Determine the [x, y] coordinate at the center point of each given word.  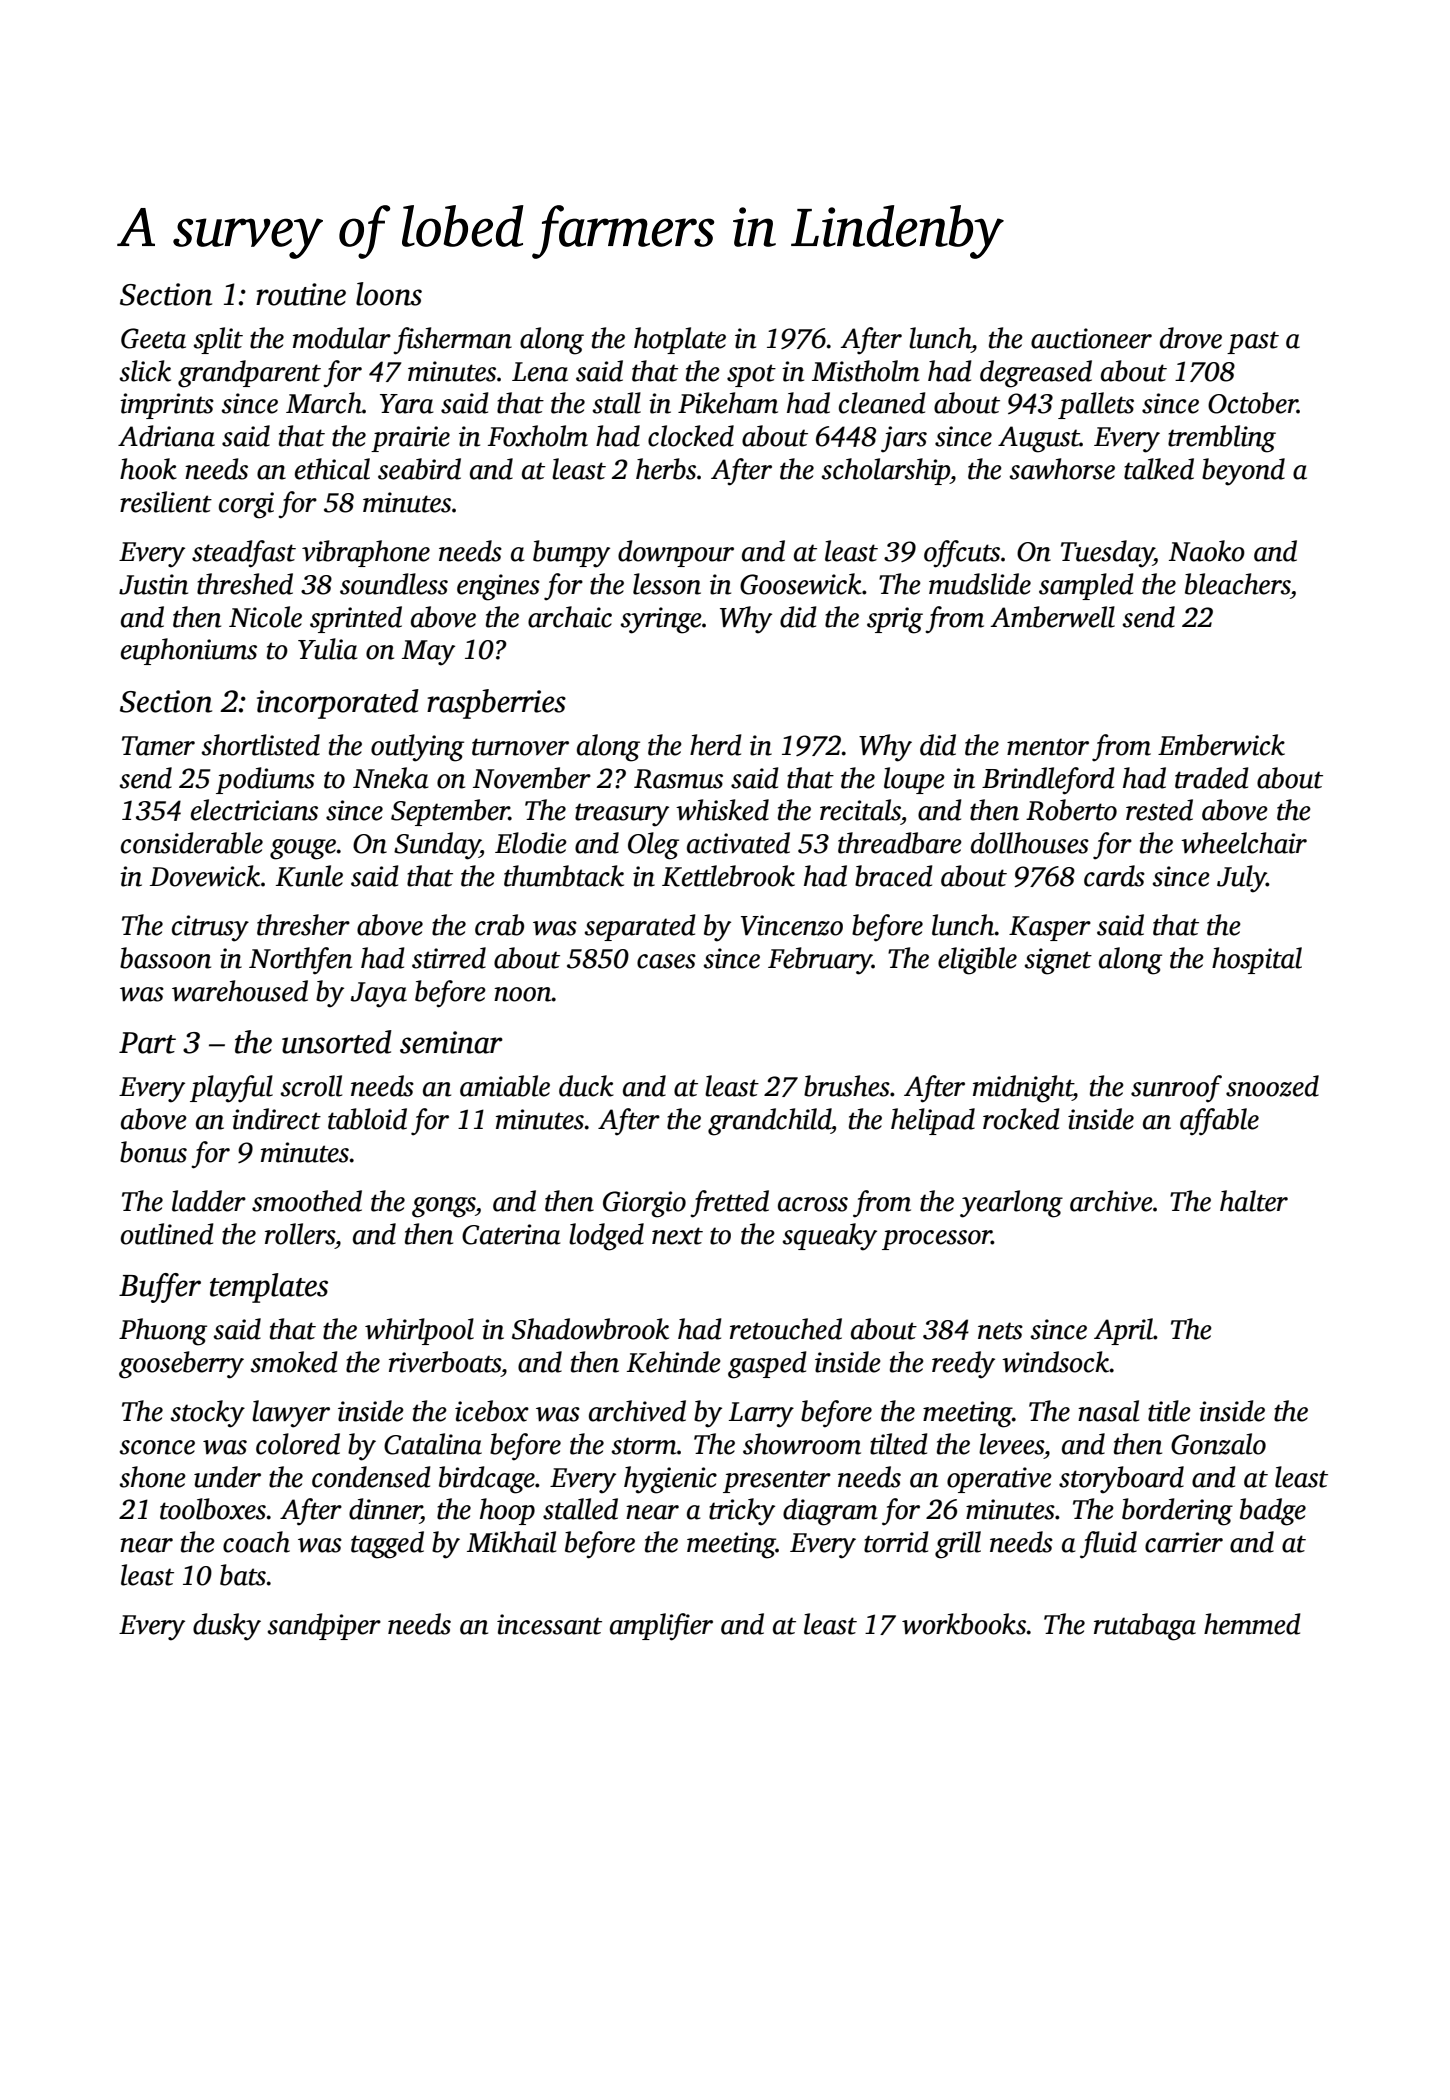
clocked [691, 436]
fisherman [452, 341]
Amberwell [1052, 617]
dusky [227, 1627]
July [1242, 879]
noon [523, 994]
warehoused [240, 991]
